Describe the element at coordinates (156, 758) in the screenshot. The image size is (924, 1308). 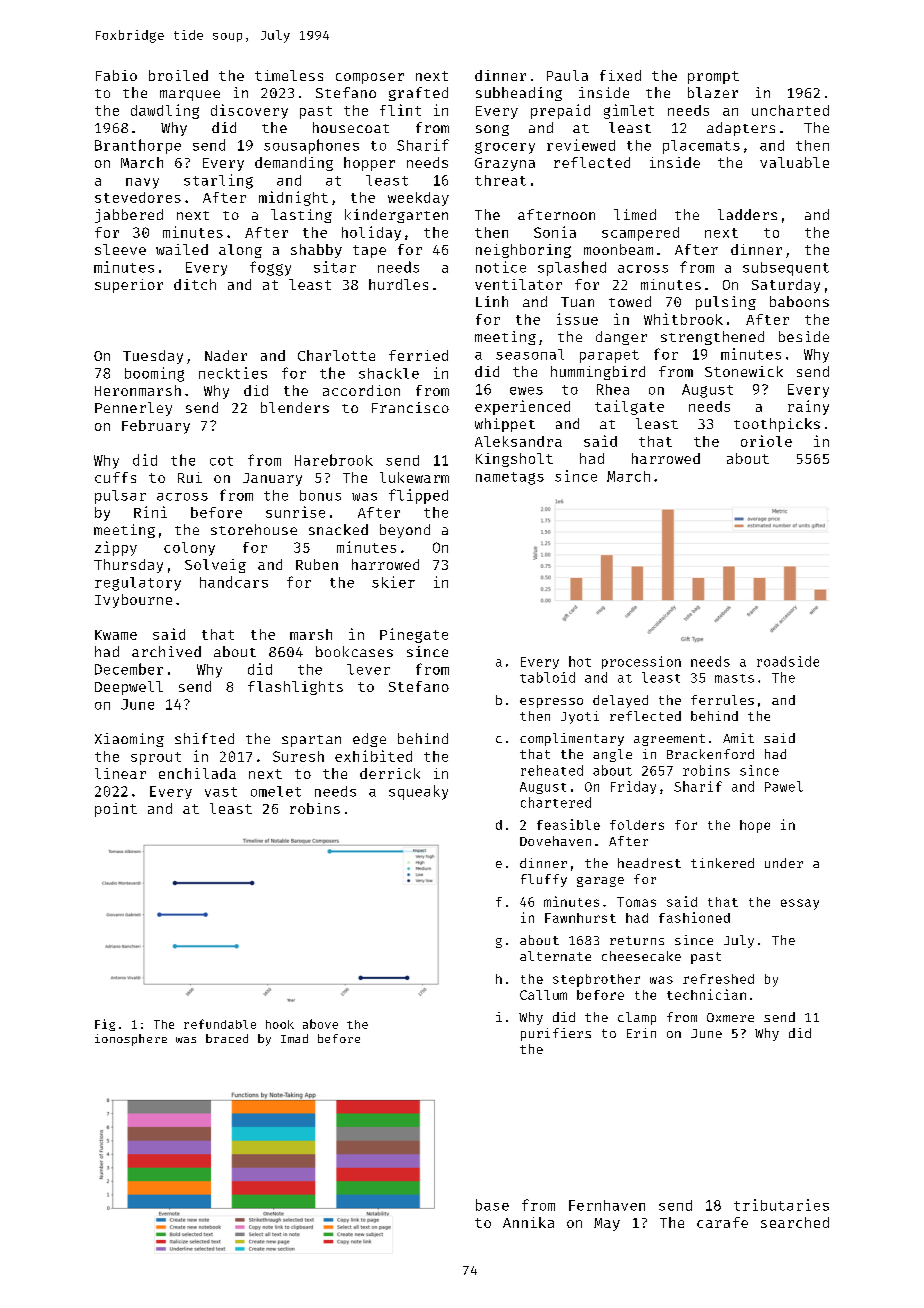
I see `sprout` at that location.
